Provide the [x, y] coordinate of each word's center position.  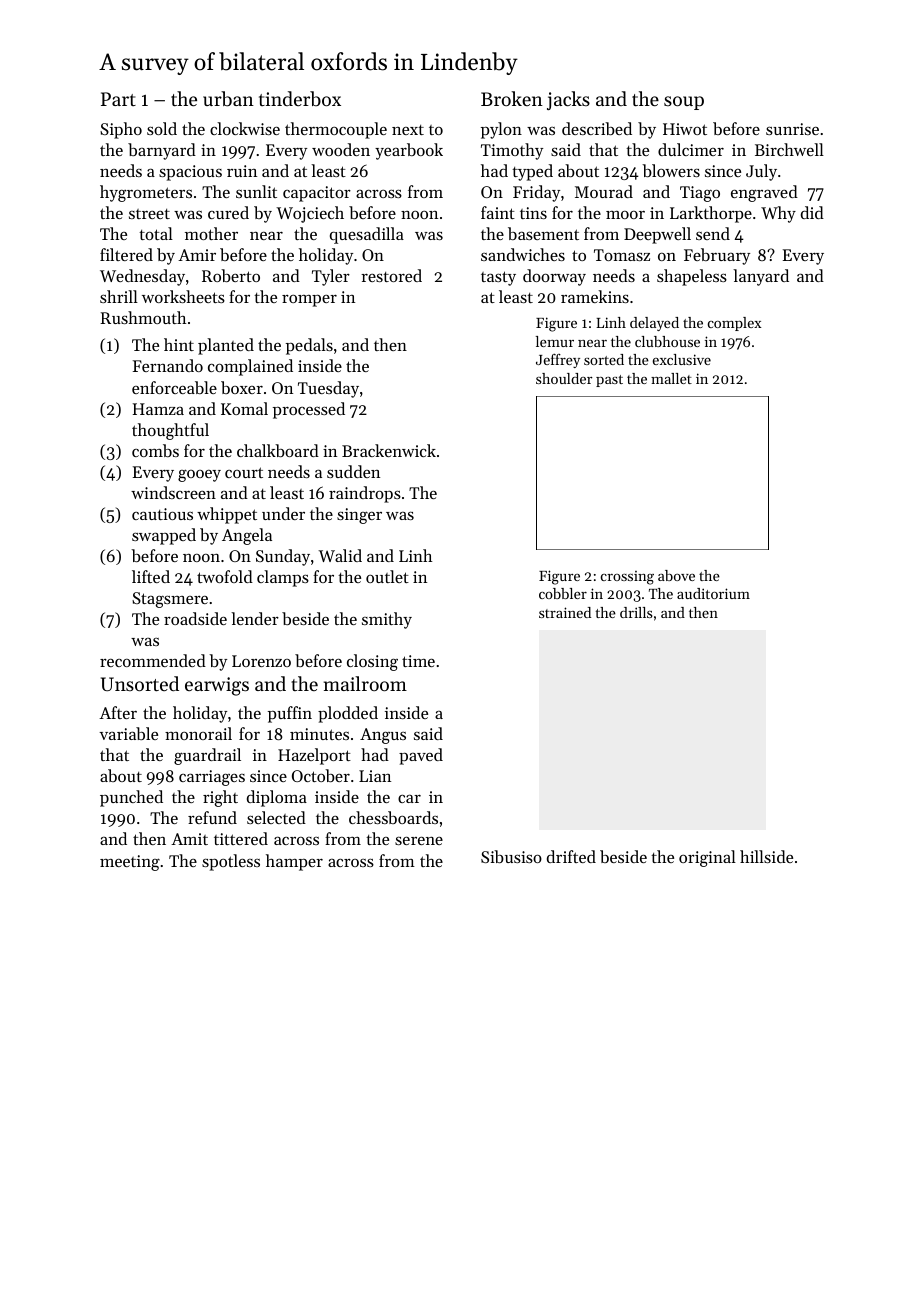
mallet [671, 378]
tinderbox [300, 98]
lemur [555, 341]
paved [421, 756]
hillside [766, 856]
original [707, 858]
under [283, 513]
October [321, 775]
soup [684, 103]
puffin [290, 714]
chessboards [393, 817]
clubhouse [667, 341]
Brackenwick [389, 450]
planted [226, 346]
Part [118, 99]
